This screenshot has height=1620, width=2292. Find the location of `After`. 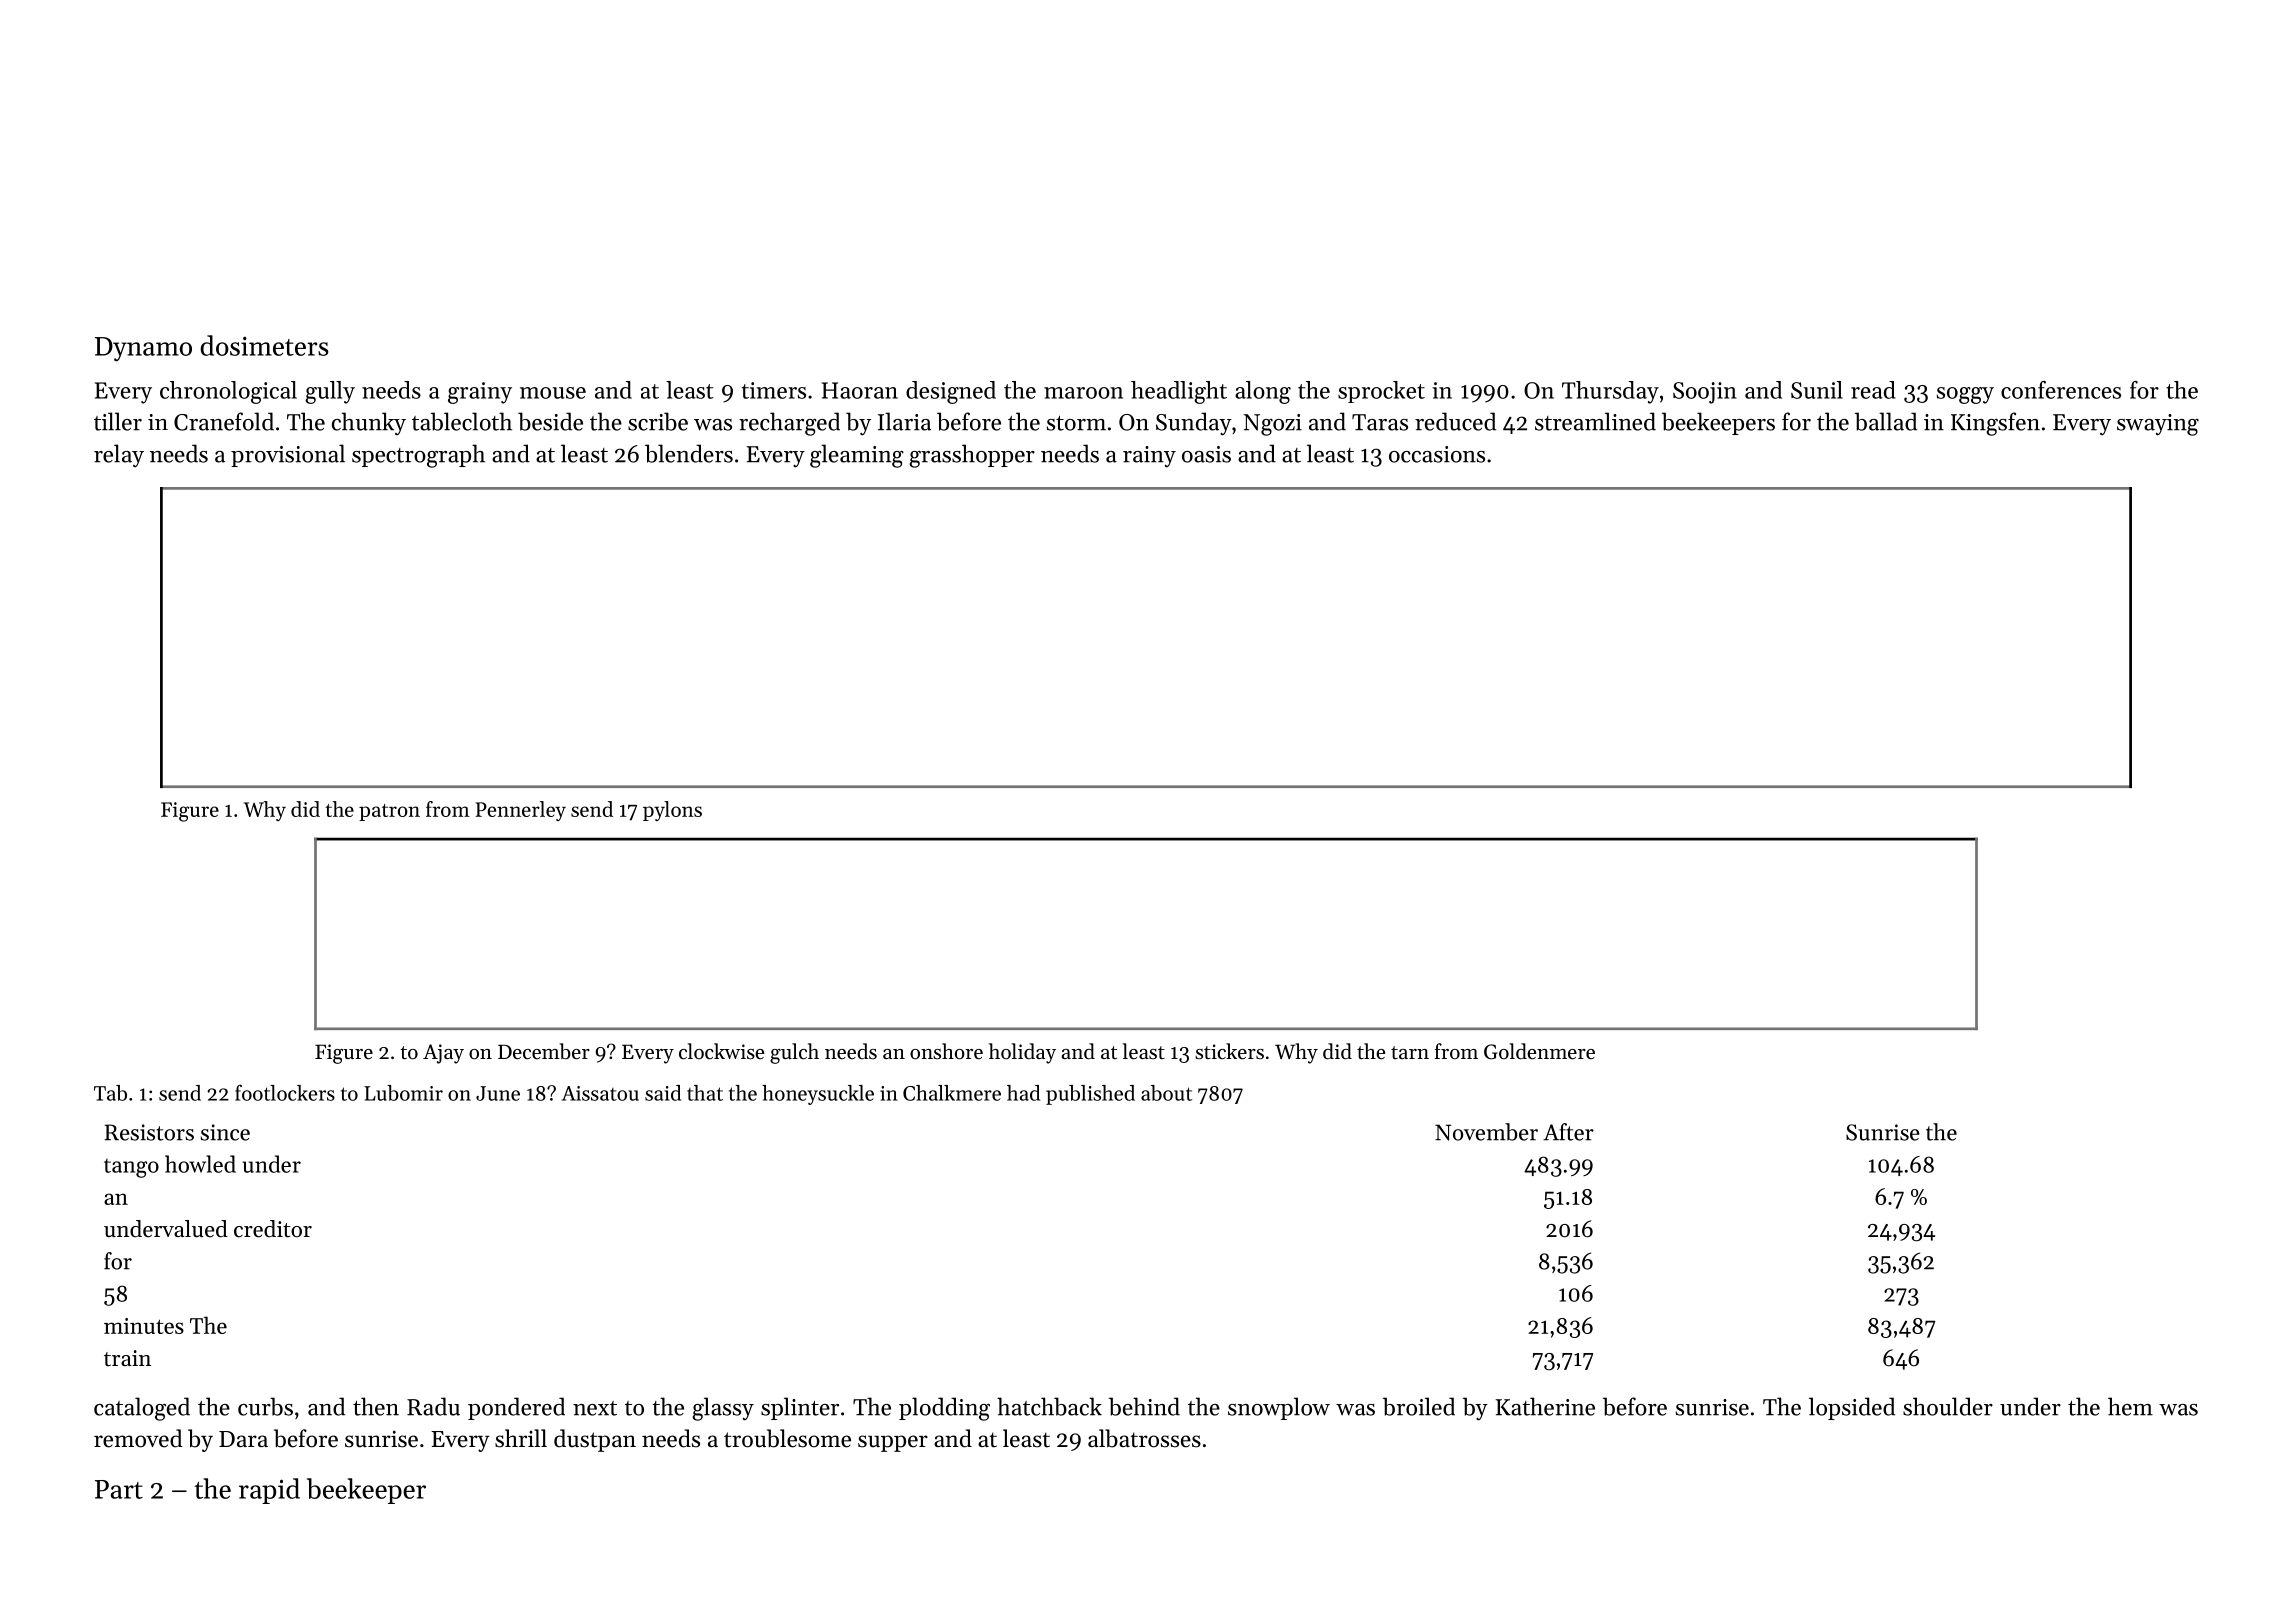

After is located at coordinates (1568, 1132).
